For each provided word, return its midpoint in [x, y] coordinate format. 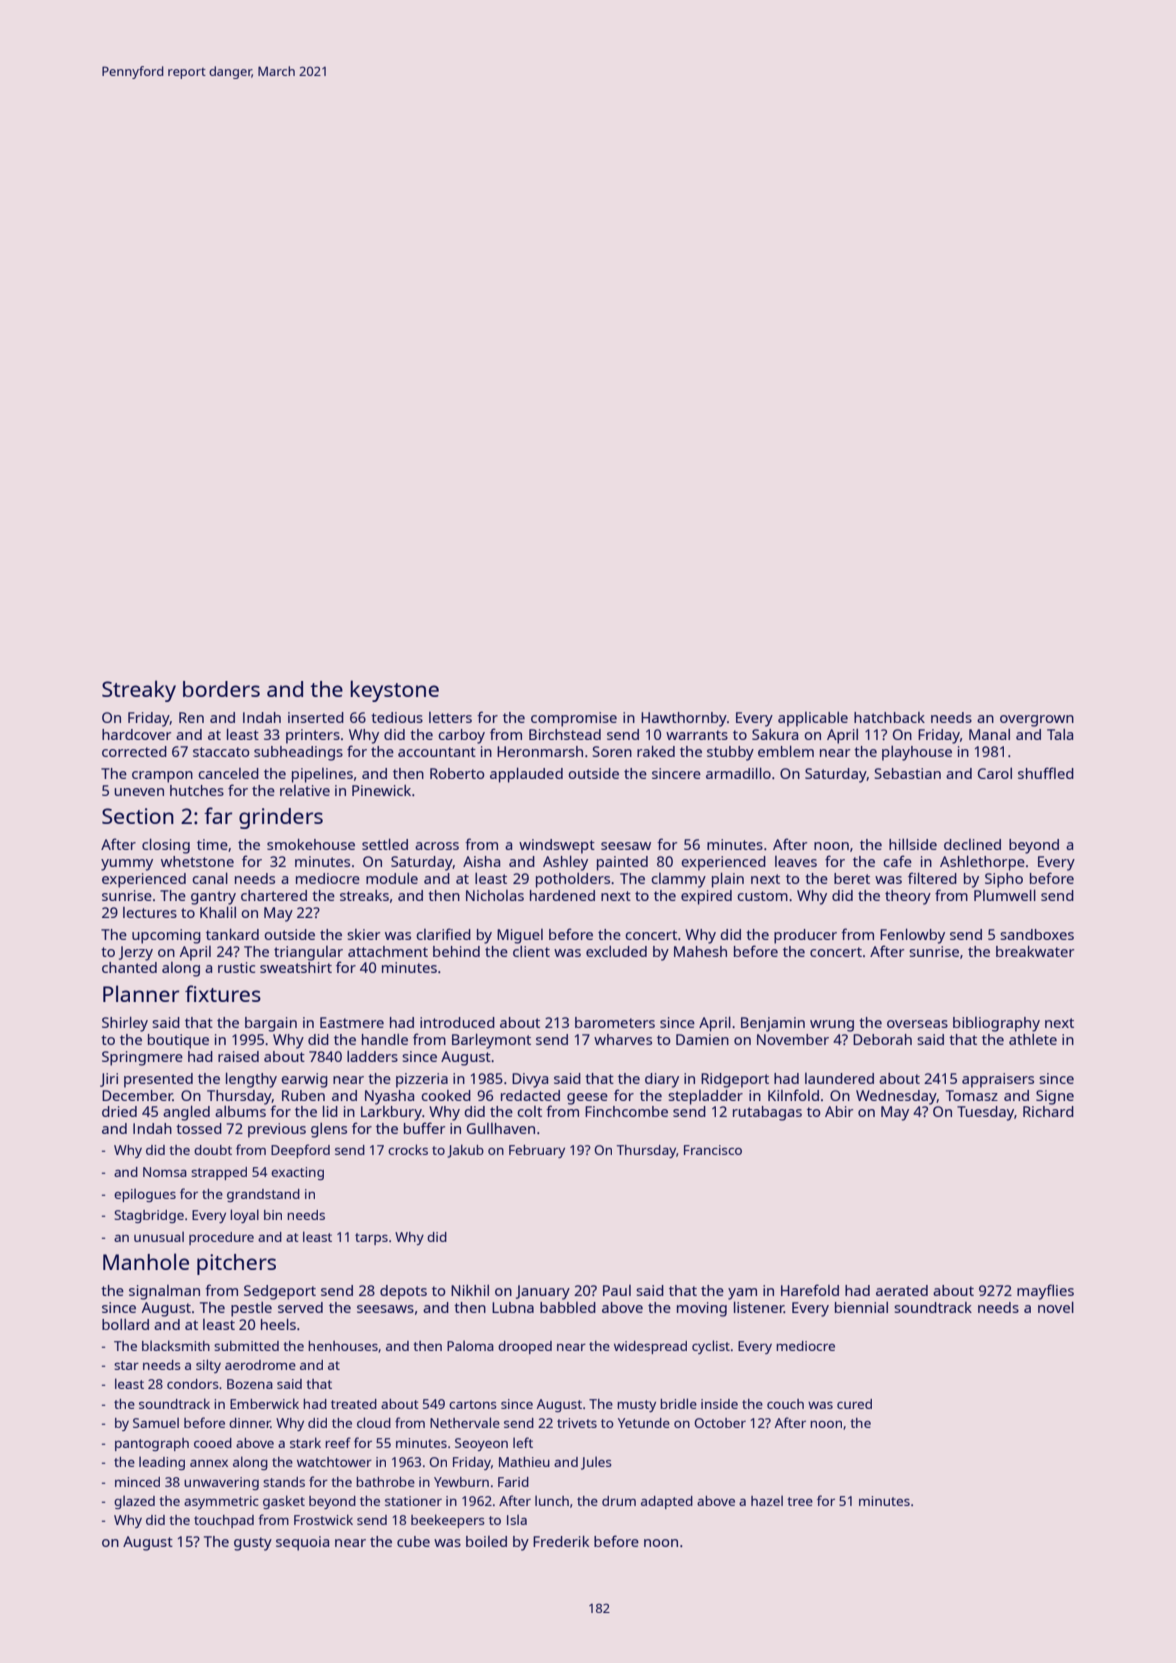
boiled [486, 1541]
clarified [443, 934]
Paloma [470, 1345]
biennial [861, 1307]
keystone [394, 691]
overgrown [1037, 721]
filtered [932, 878]
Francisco [713, 1150]
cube [413, 1541]
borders [221, 689]
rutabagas [767, 1113]
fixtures [223, 993]
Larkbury [391, 1113]
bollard [125, 1324]
